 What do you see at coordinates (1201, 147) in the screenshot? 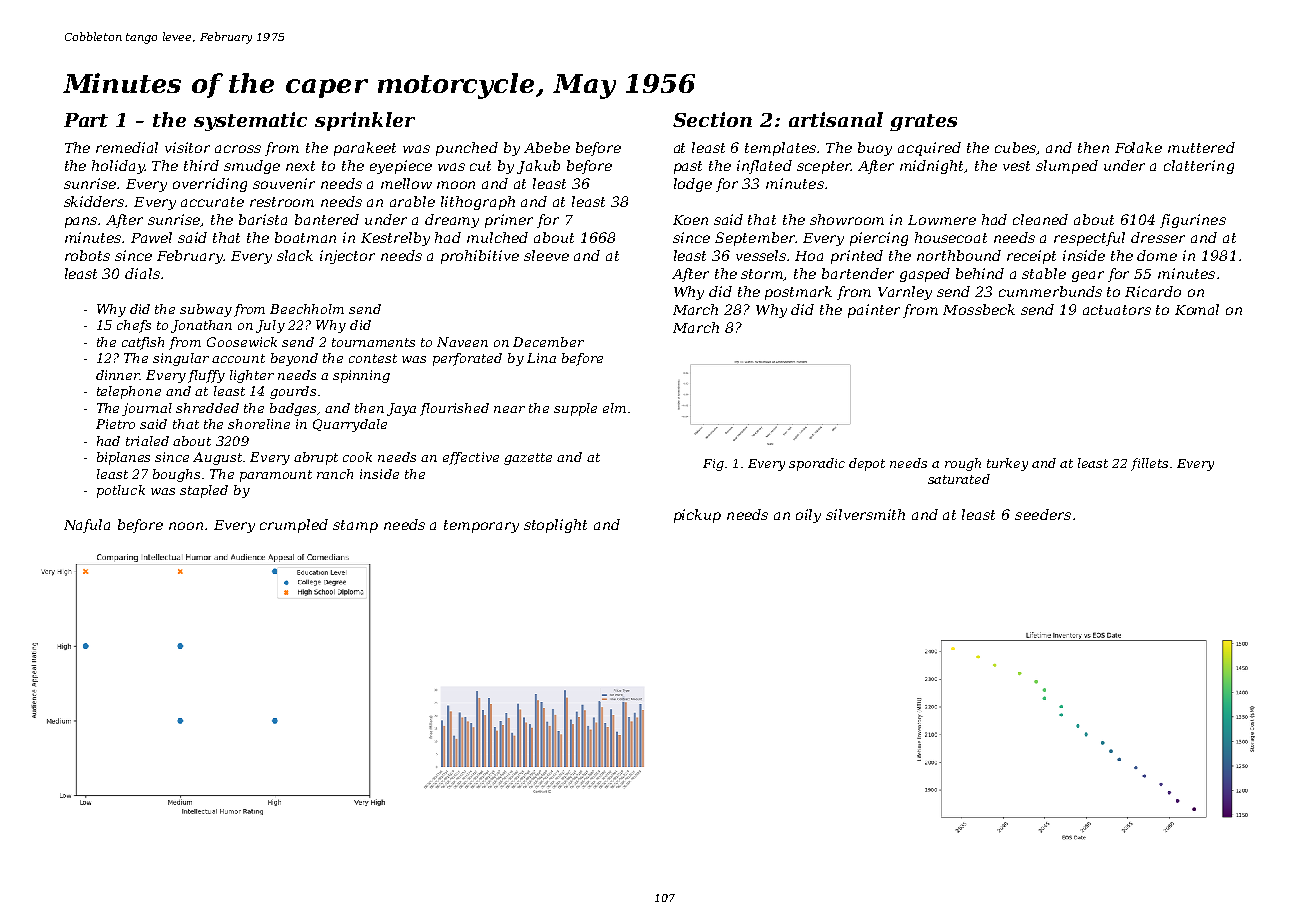
I see `muttered` at bounding box center [1201, 147].
